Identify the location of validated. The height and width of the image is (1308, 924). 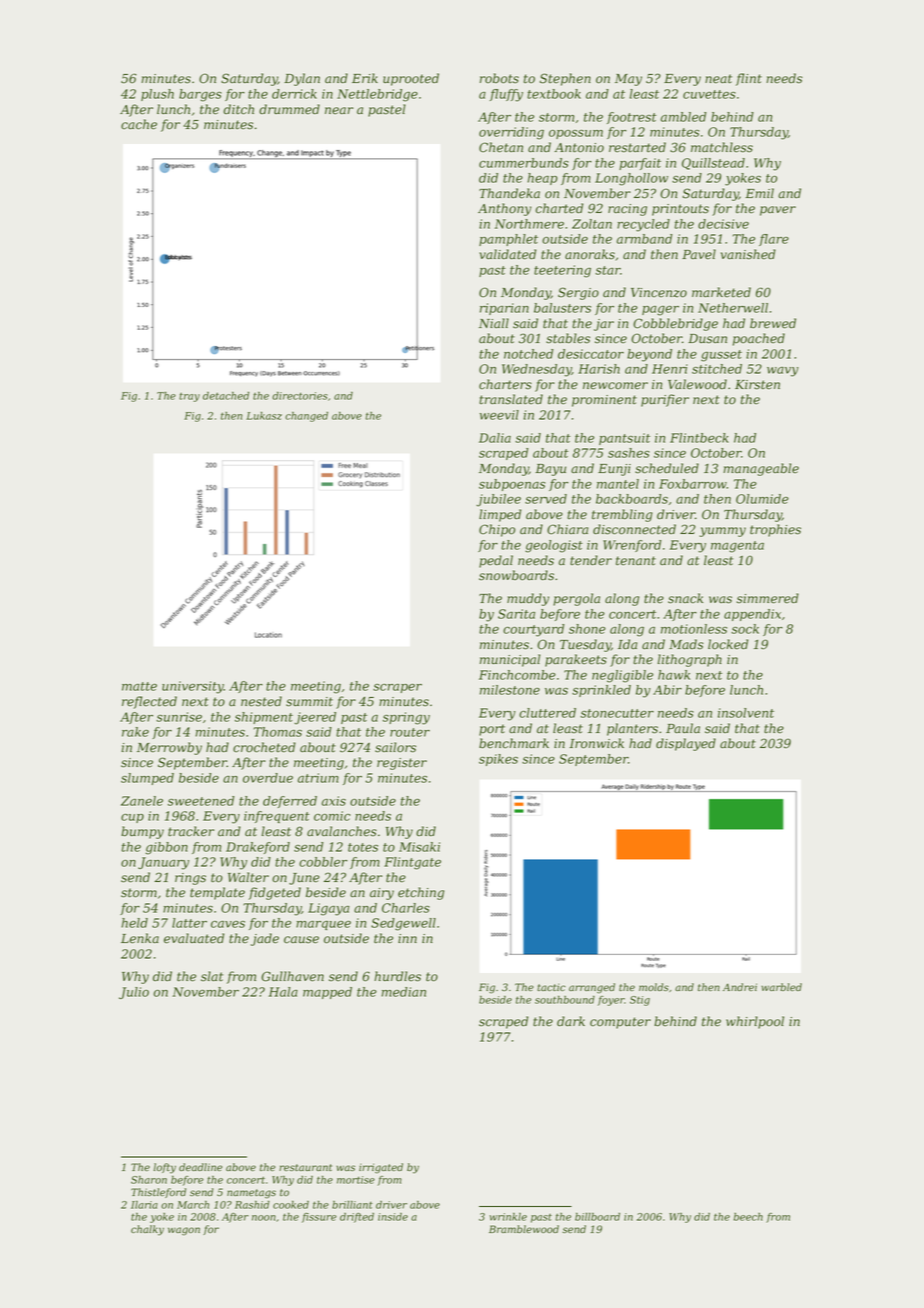
(507, 254).
